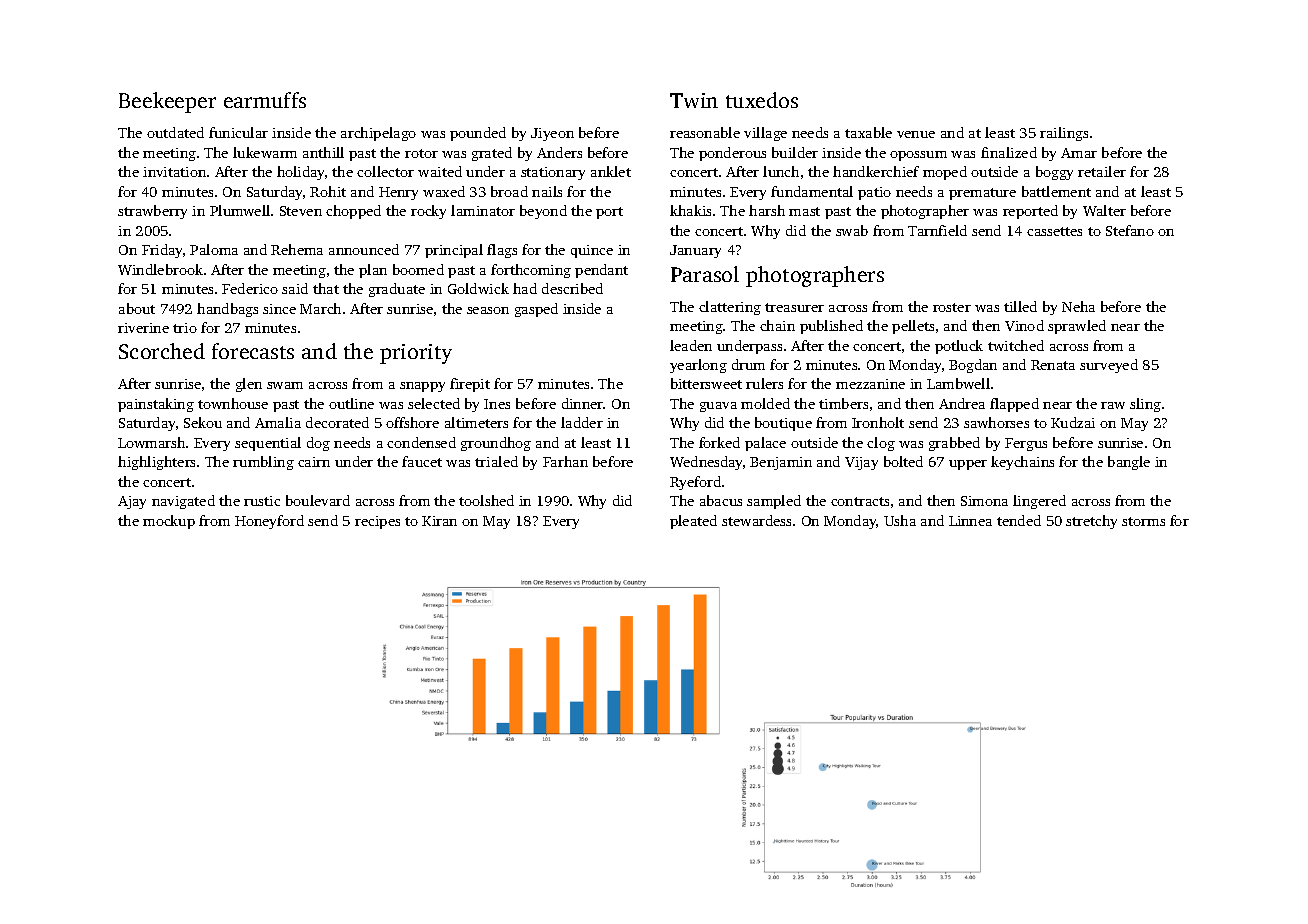  I want to click on about, so click(137, 308).
